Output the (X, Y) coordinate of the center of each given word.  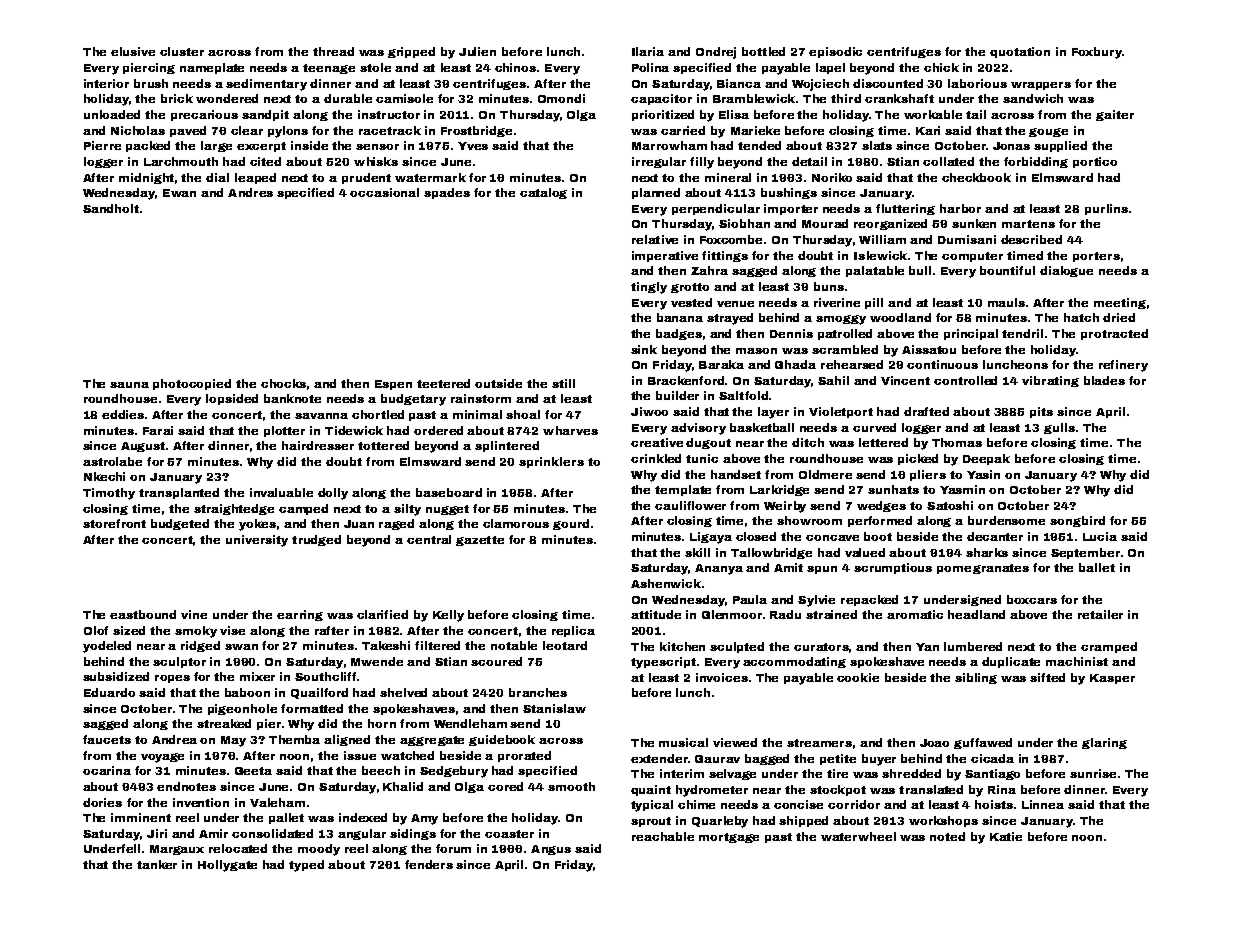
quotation (1020, 52)
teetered (443, 383)
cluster (182, 51)
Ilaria (648, 51)
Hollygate (227, 866)
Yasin (983, 474)
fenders (429, 864)
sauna (129, 385)
